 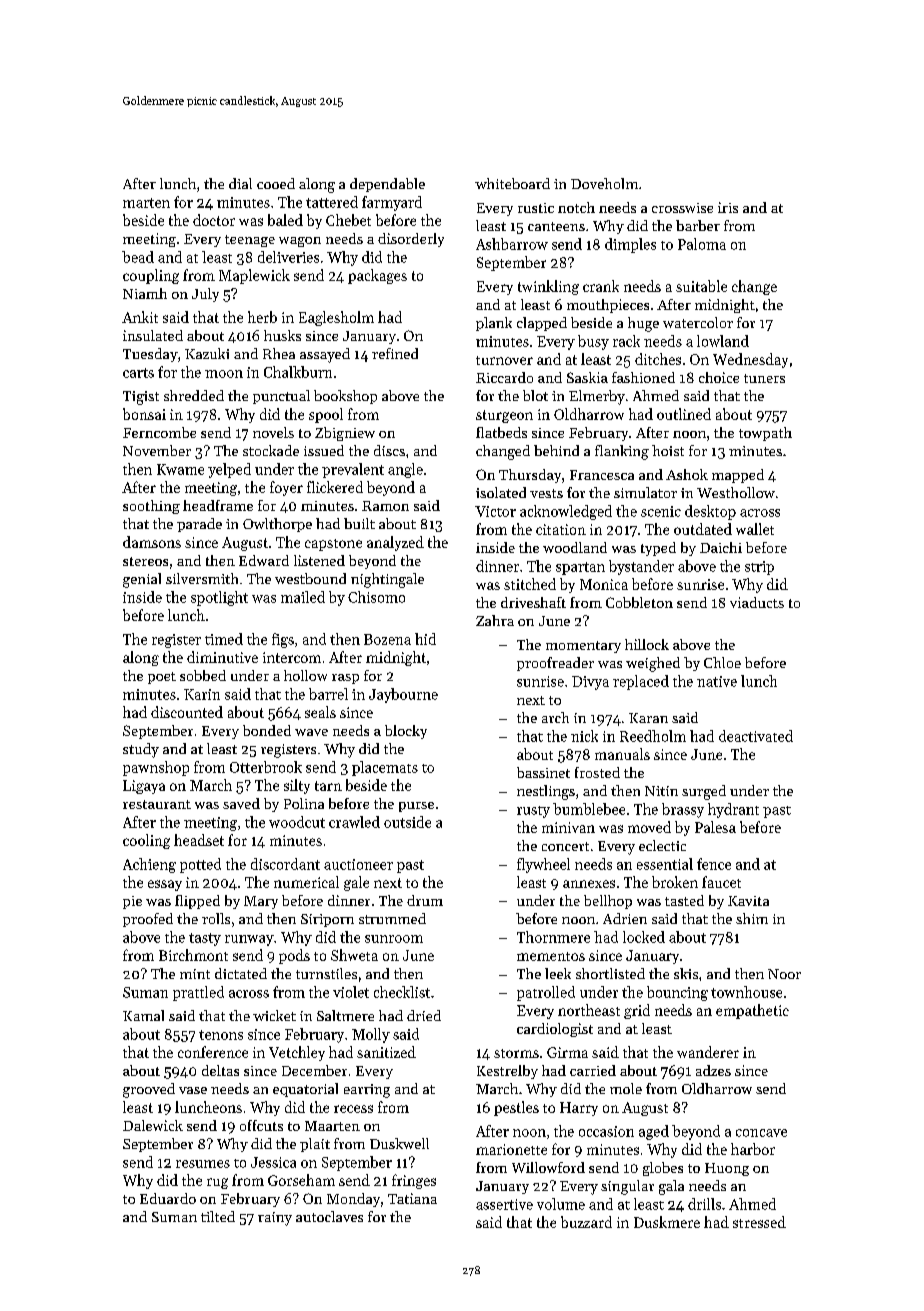 What do you see at coordinates (546, 993) in the page?
I see `patrolled` at bounding box center [546, 993].
